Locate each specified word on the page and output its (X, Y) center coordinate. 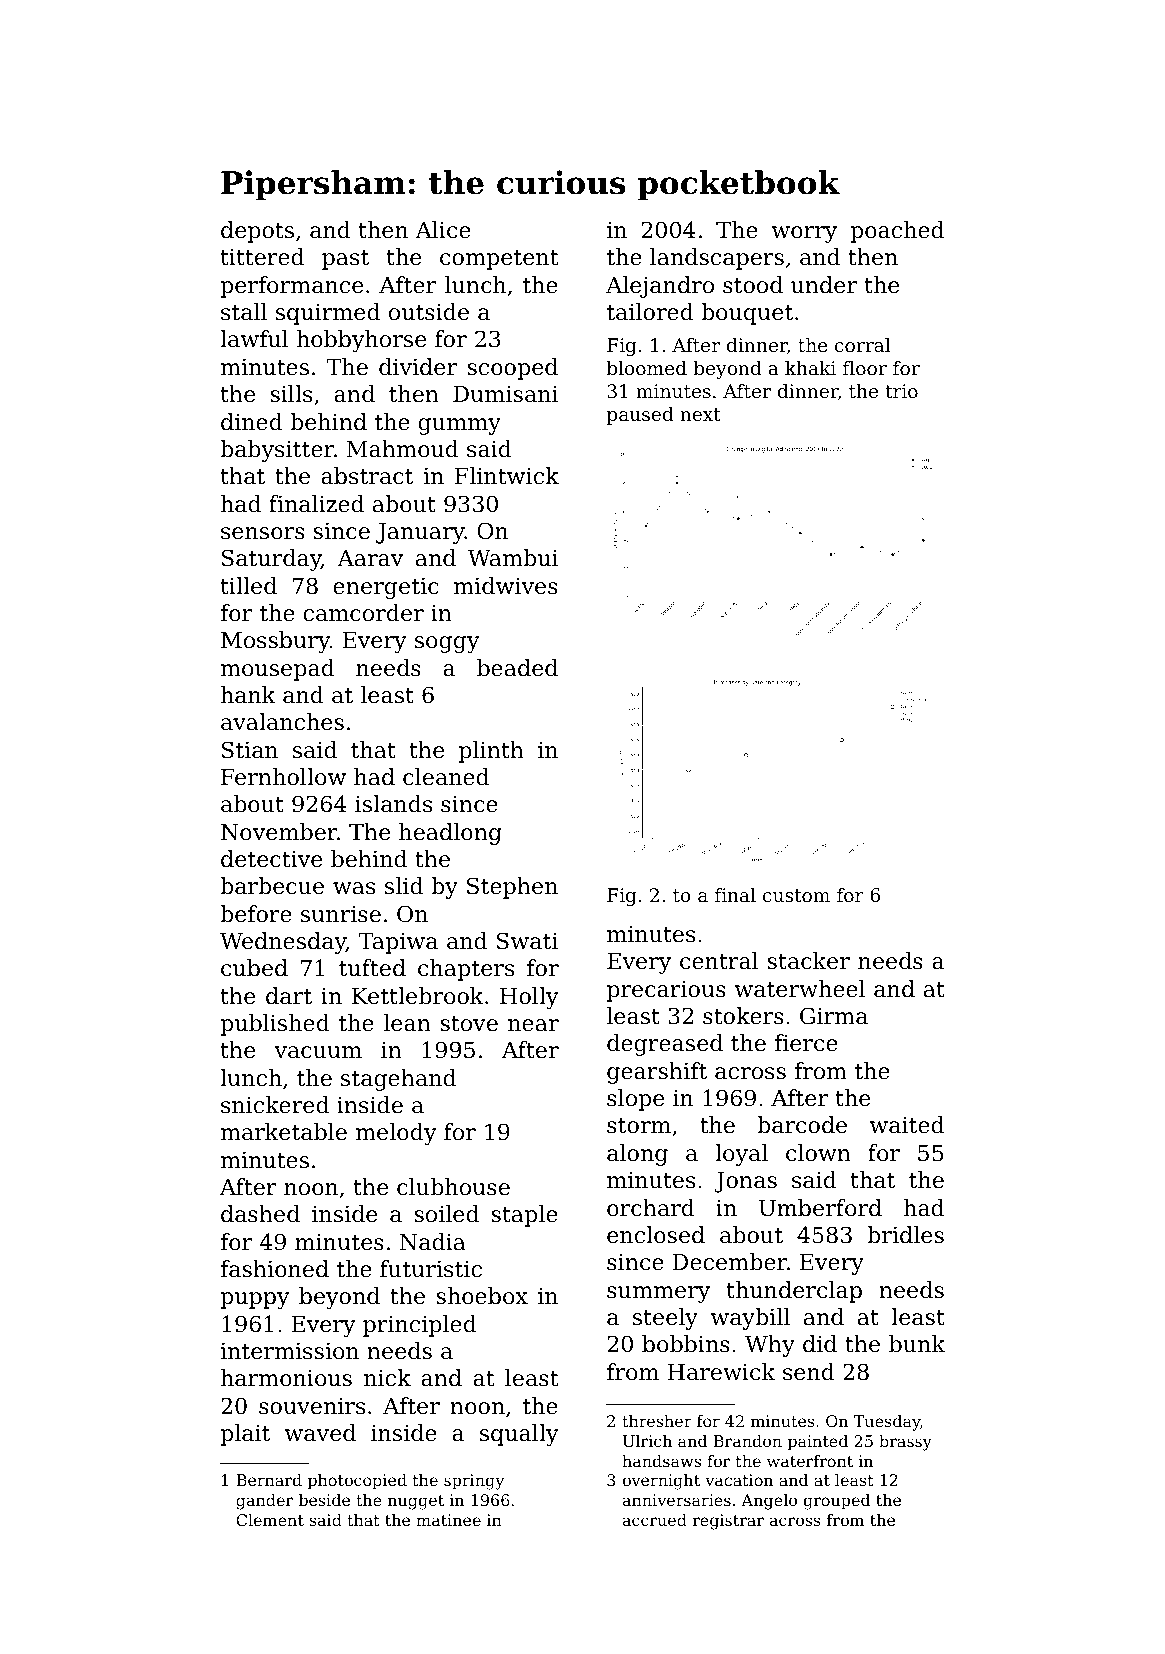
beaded (517, 668)
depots (257, 232)
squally (519, 1435)
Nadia (433, 1242)
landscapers (717, 259)
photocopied (357, 1482)
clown (818, 1153)
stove (469, 1024)
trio (901, 391)
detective (271, 859)
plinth (491, 752)
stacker (808, 961)
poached (897, 232)
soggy (447, 644)
